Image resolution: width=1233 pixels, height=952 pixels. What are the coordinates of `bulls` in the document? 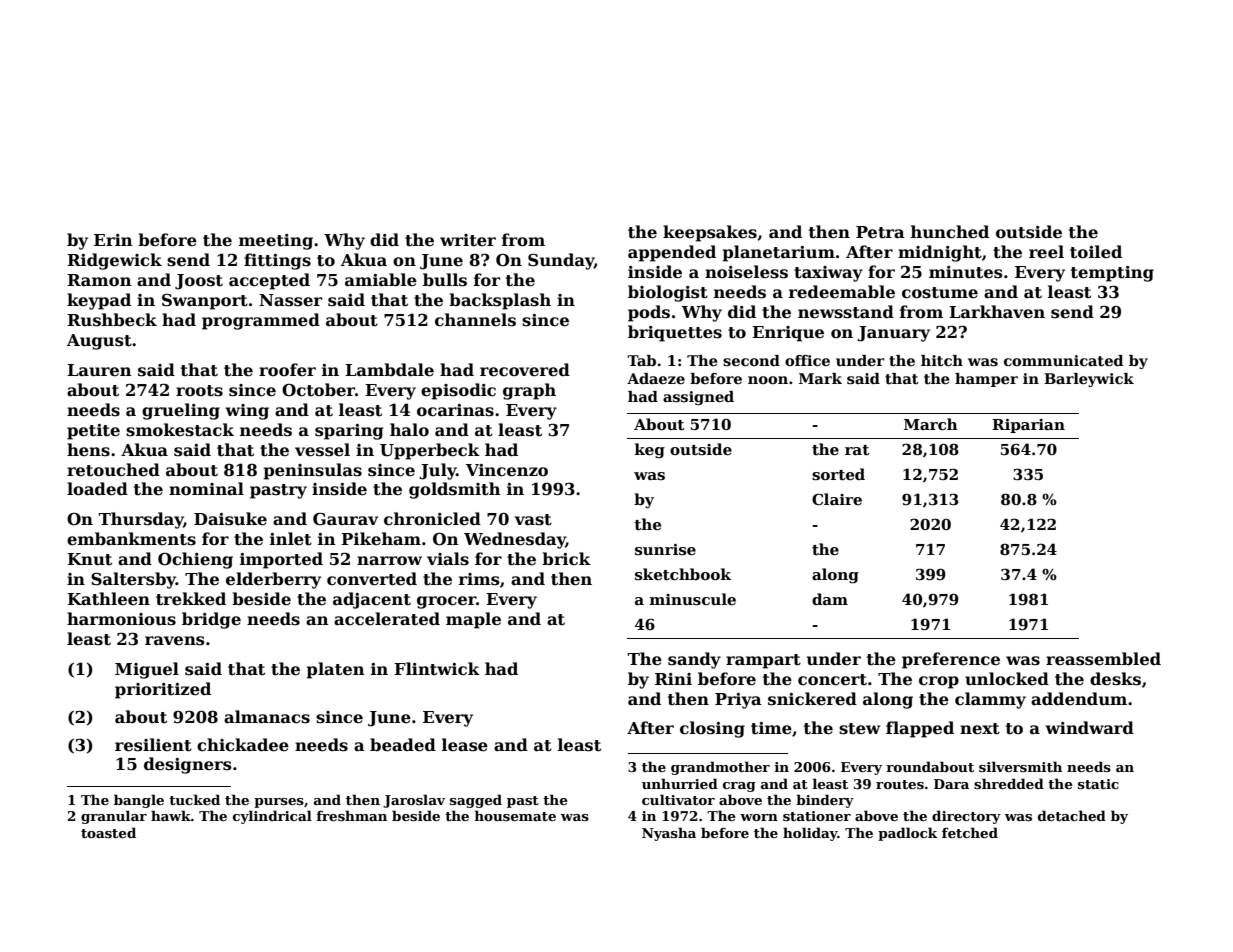 It's located at (445, 280).
